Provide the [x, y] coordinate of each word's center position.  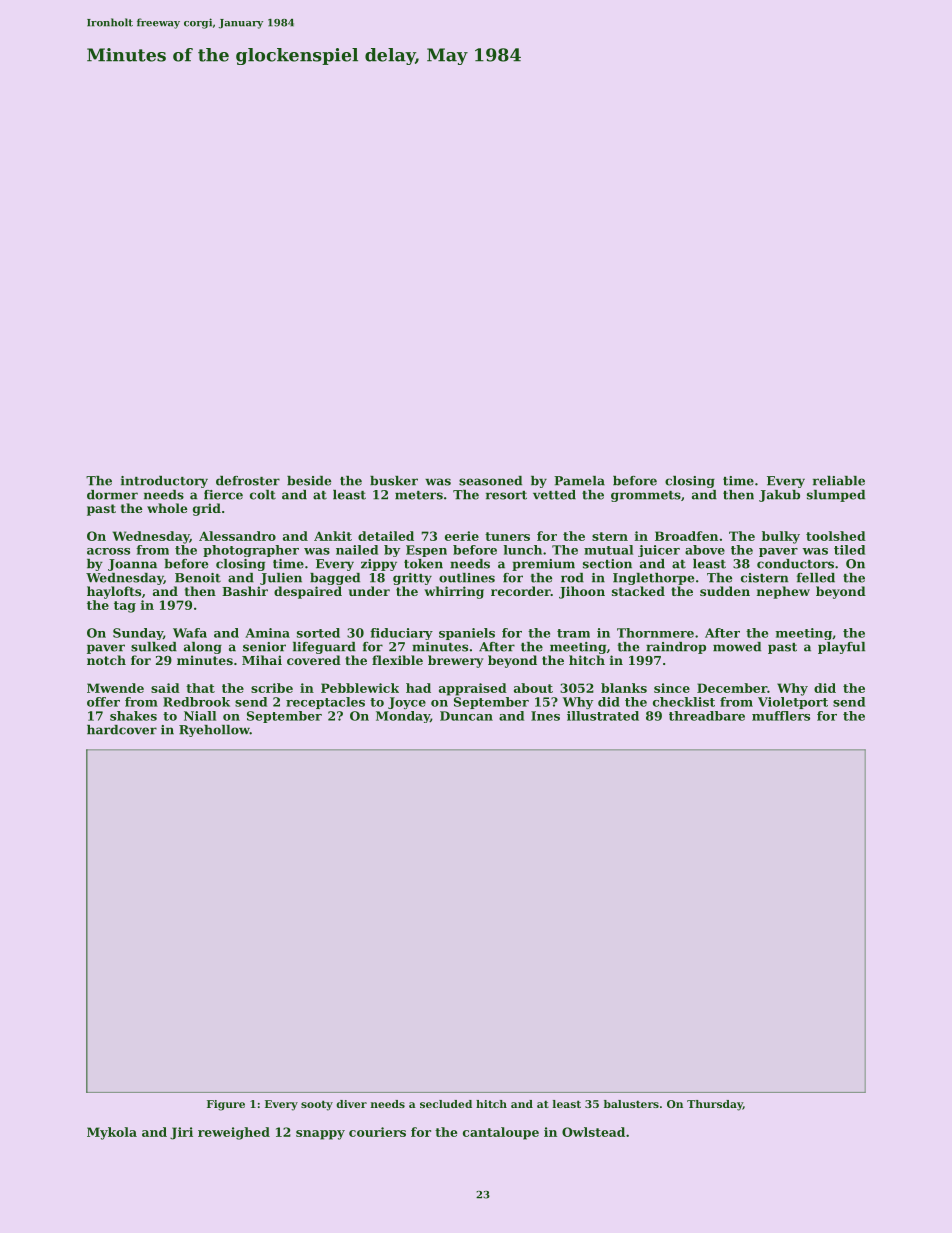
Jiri [181, 1133]
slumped [836, 496]
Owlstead [593, 1132]
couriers [377, 1132]
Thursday [715, 1105]
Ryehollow [214, 731]
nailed [357, 550]
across [108, 551]
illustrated [603, 716]
